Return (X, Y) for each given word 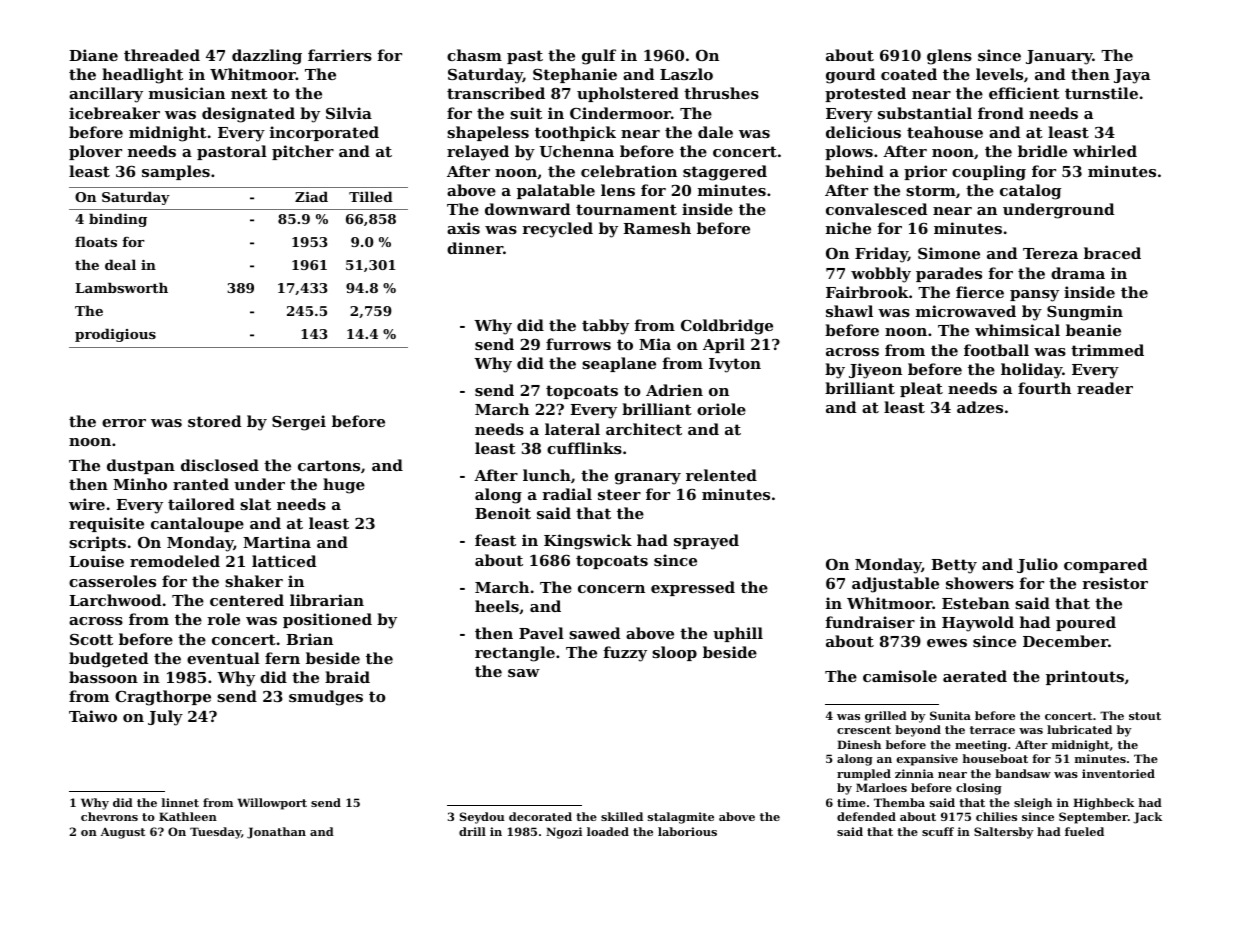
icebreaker (114, 113)
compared (1105, 565)
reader (1105, 388)
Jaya (1132, 76)
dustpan (141, 466)
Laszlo (686, 74)
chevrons (109, 816)
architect (644, 429)
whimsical (1017, 330)
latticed (284, 561)
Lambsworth (121, 287)
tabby (605, 327)
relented (721, 475)
